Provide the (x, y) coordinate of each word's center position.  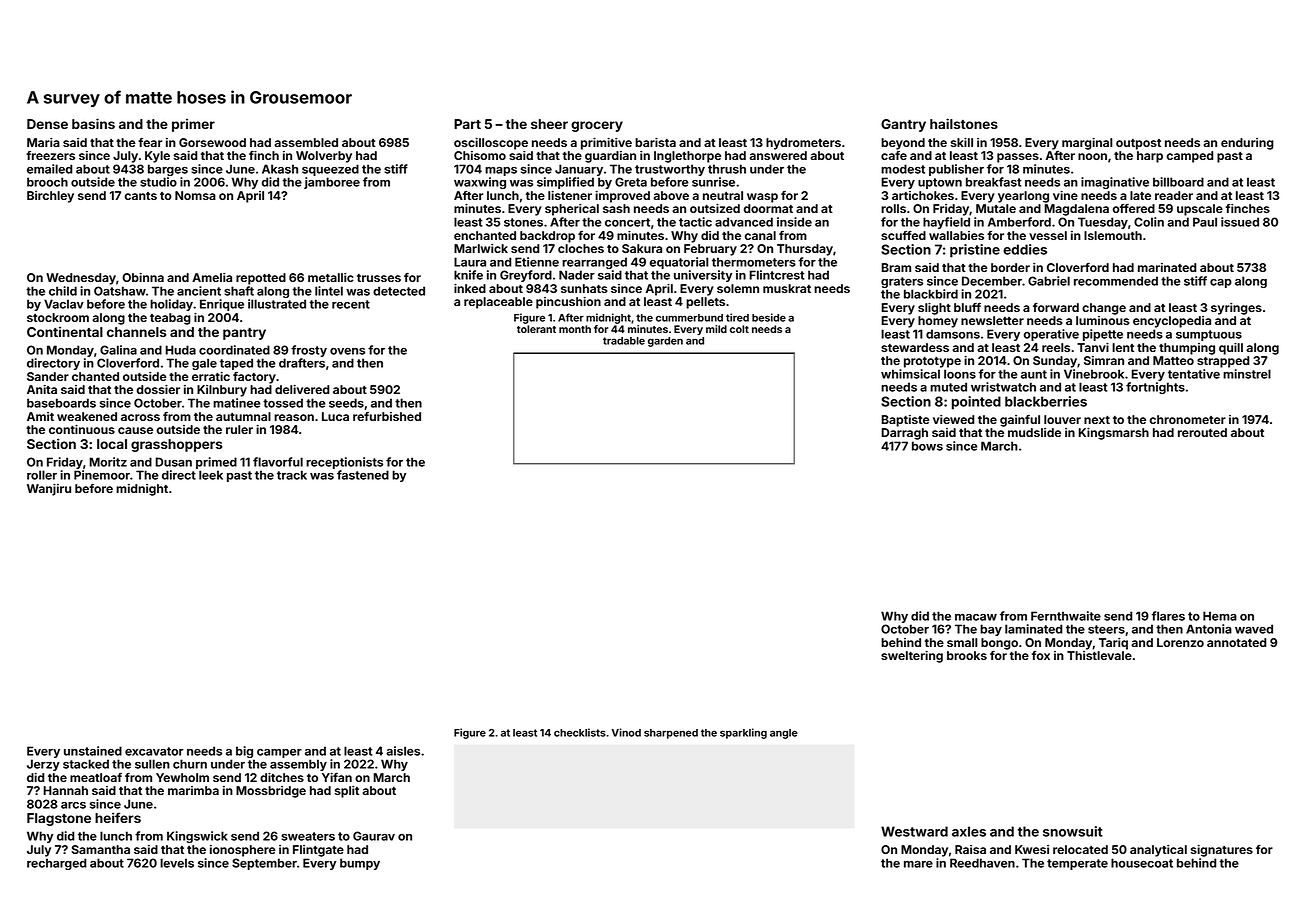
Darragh (904, 434)
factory (254, 378)
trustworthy (670, 170)
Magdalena (1076, 210)
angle (784, 734)
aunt (1034, 374)
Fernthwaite (1066, 616)
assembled (306, 142)
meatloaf (96, 777)
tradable (624, 341)
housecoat (1142, 863)
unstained (93, 751)
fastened (363, 475)
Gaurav (374, 836)
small (962, 642)
